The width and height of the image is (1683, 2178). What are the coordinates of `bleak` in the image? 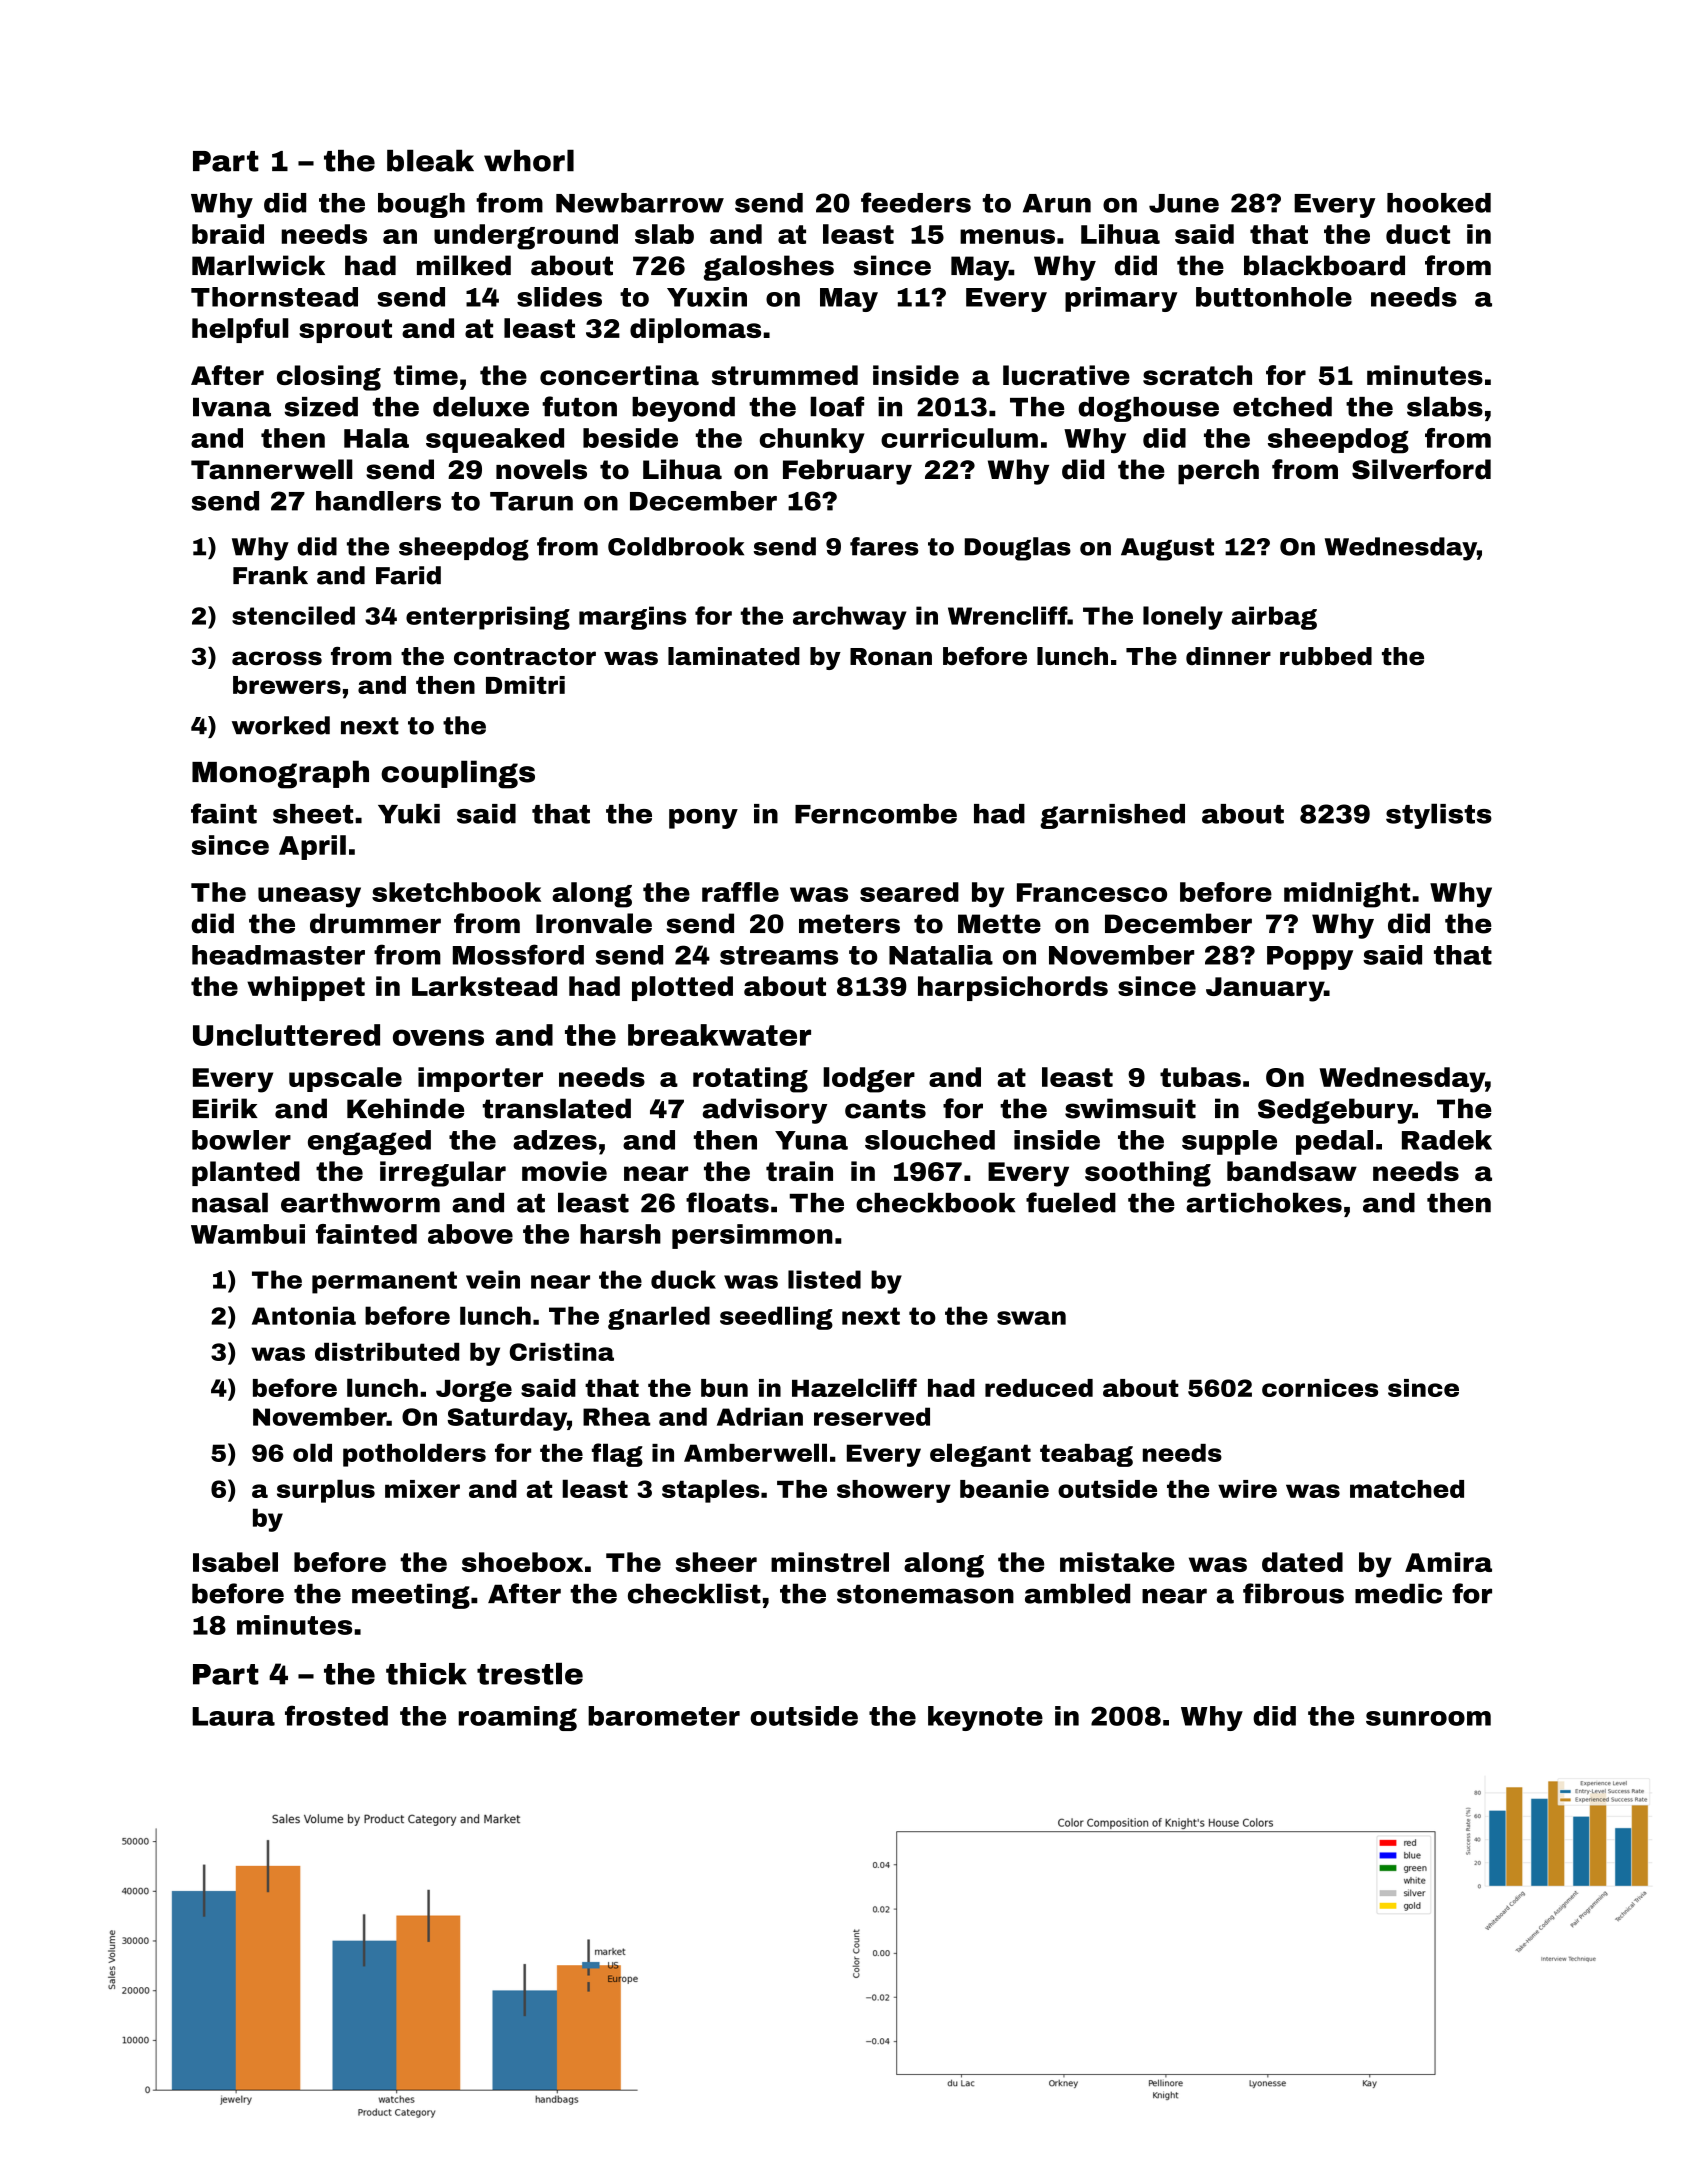 It's located at (430, 160).
